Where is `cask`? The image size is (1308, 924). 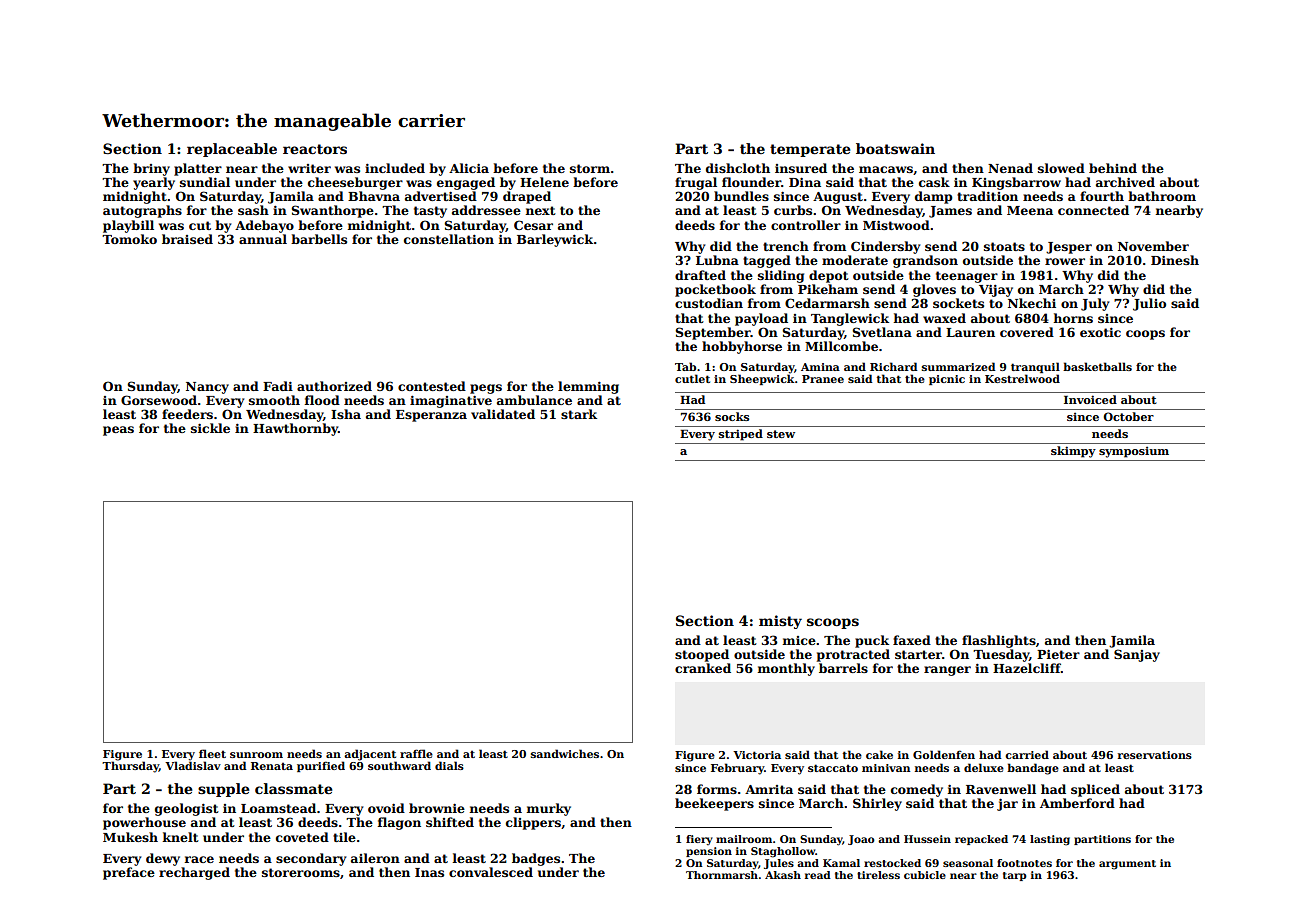 cask is located at coordinates (934, 182).
